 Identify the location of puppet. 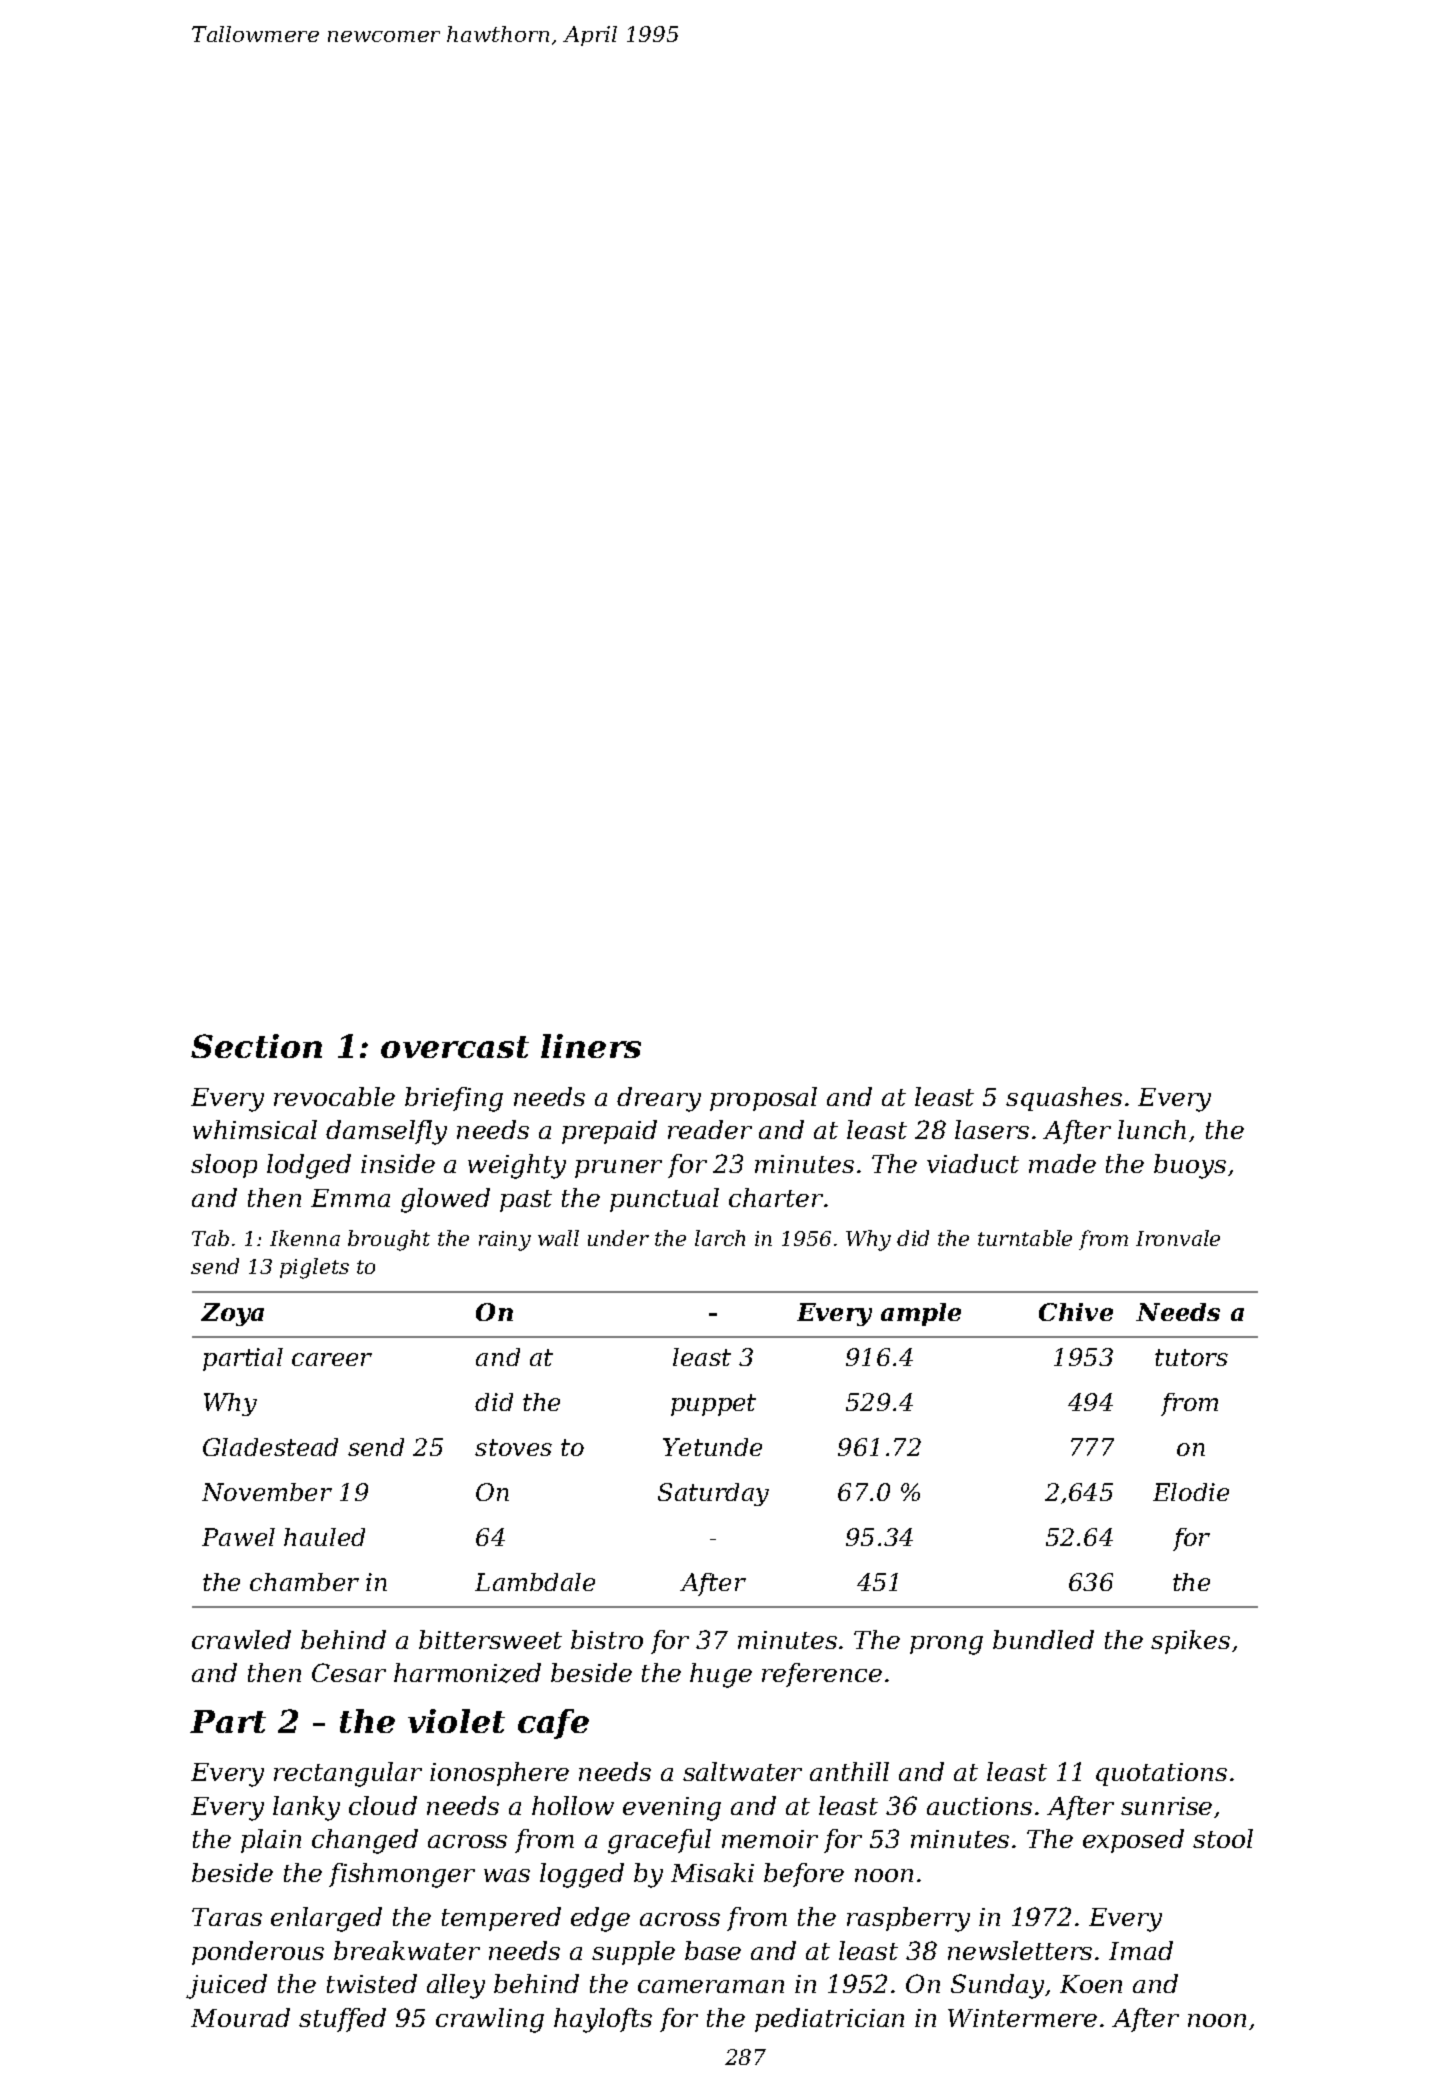
(713, 1405).
